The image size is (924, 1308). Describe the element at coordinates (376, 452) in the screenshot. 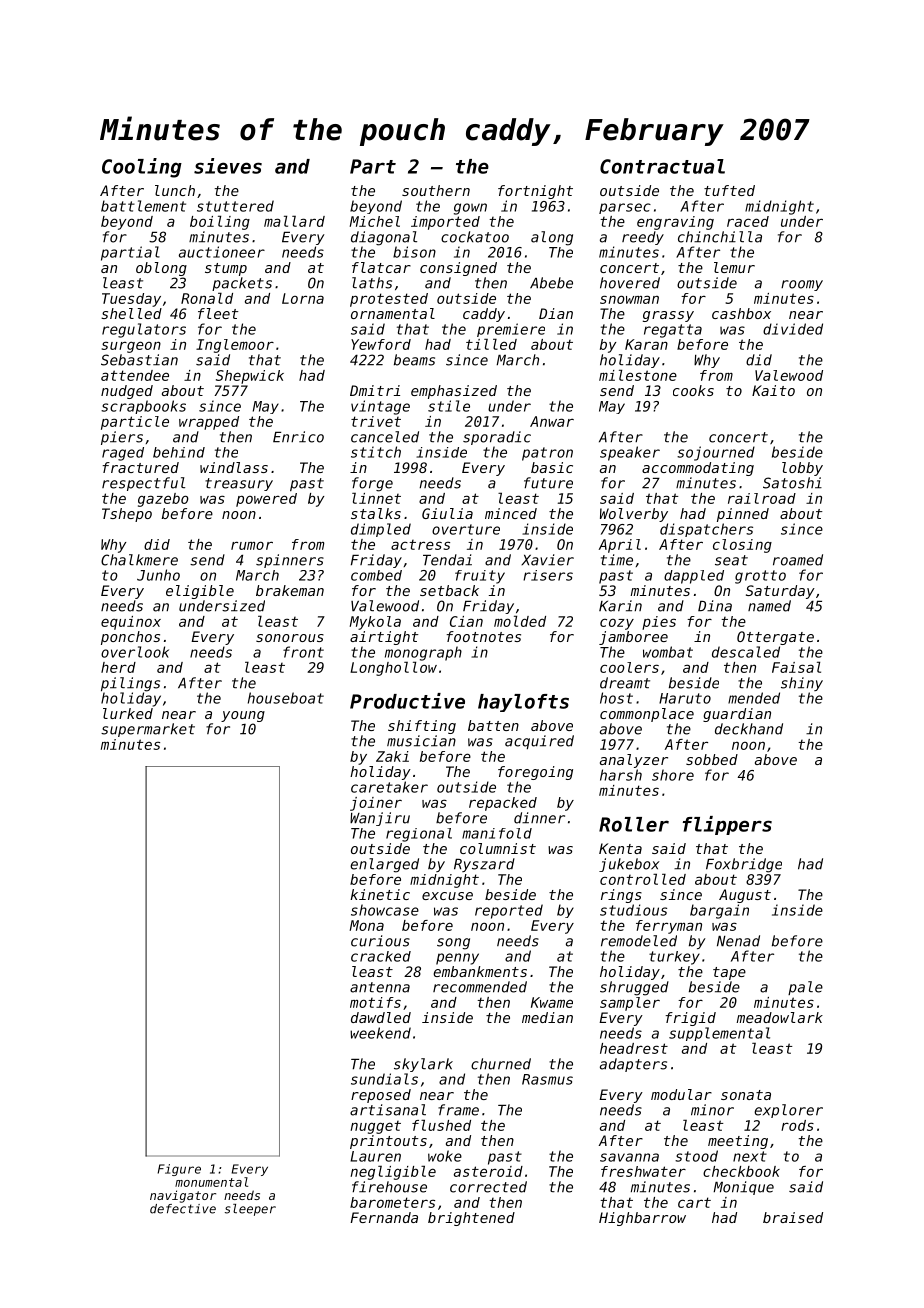

I see `stitch` at that location.
